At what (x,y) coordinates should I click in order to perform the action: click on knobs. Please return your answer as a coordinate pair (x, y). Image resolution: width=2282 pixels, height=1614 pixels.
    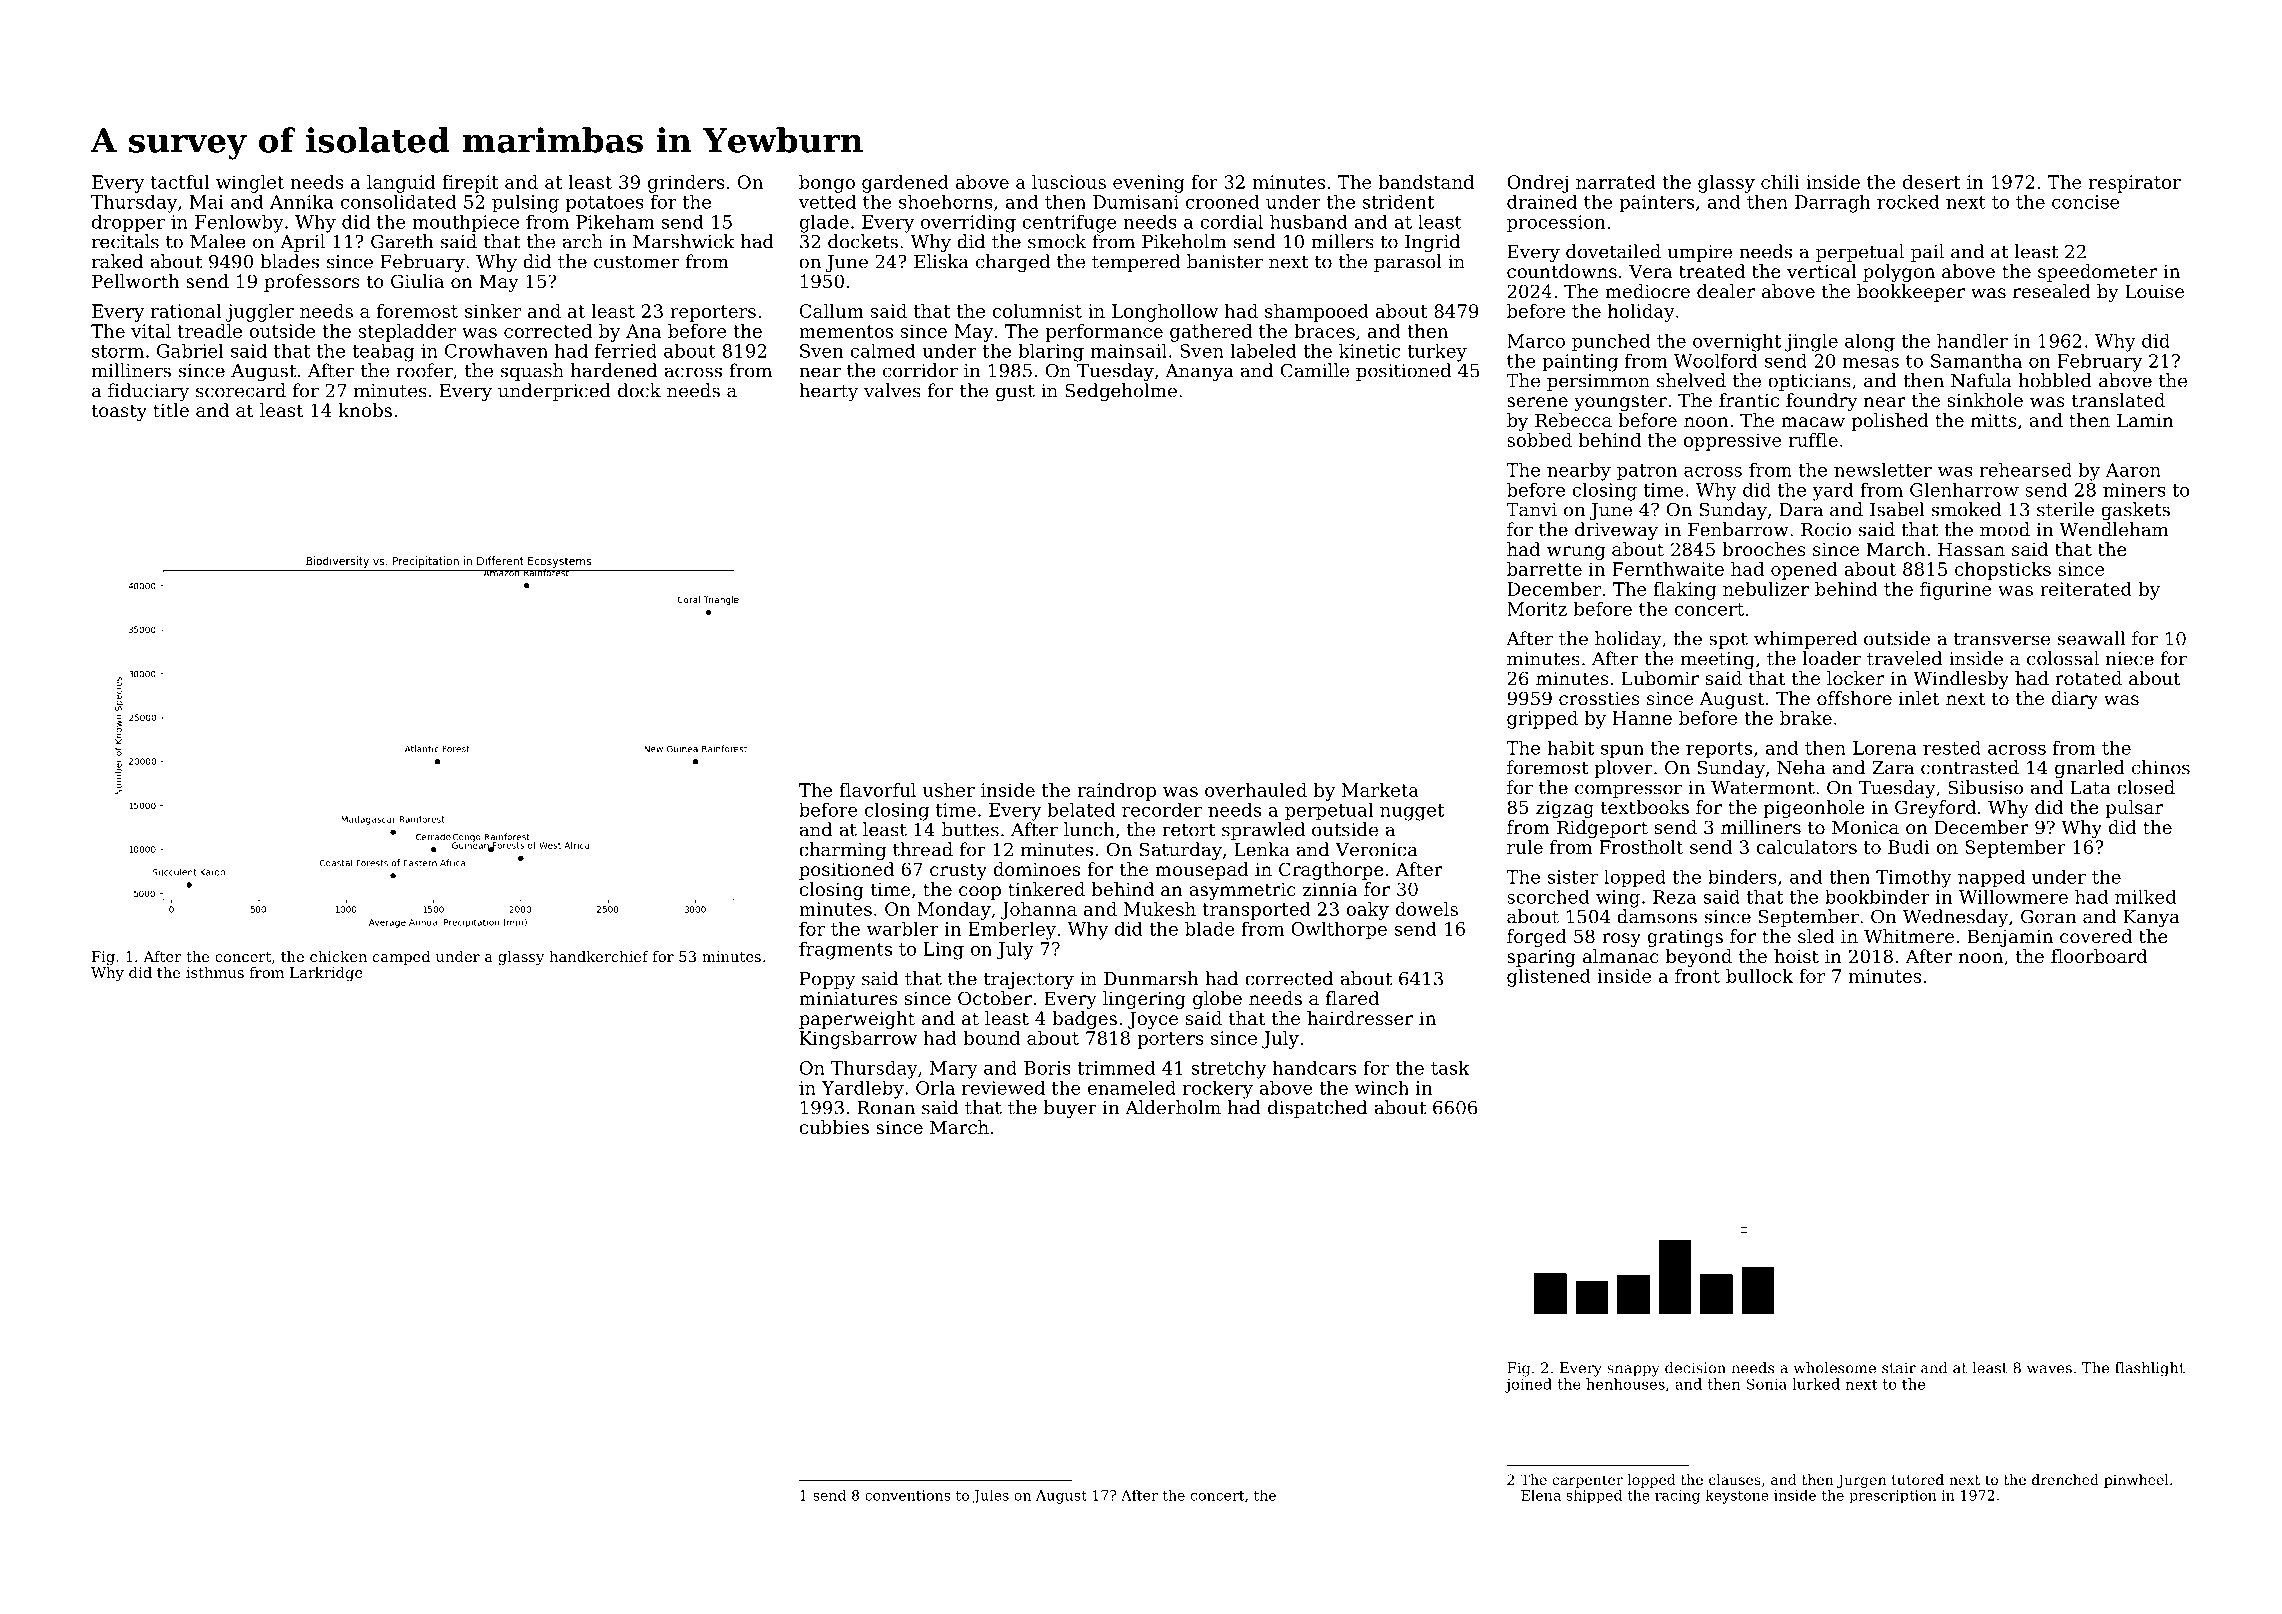
    Looking at the image, I should click on (365, 410).
